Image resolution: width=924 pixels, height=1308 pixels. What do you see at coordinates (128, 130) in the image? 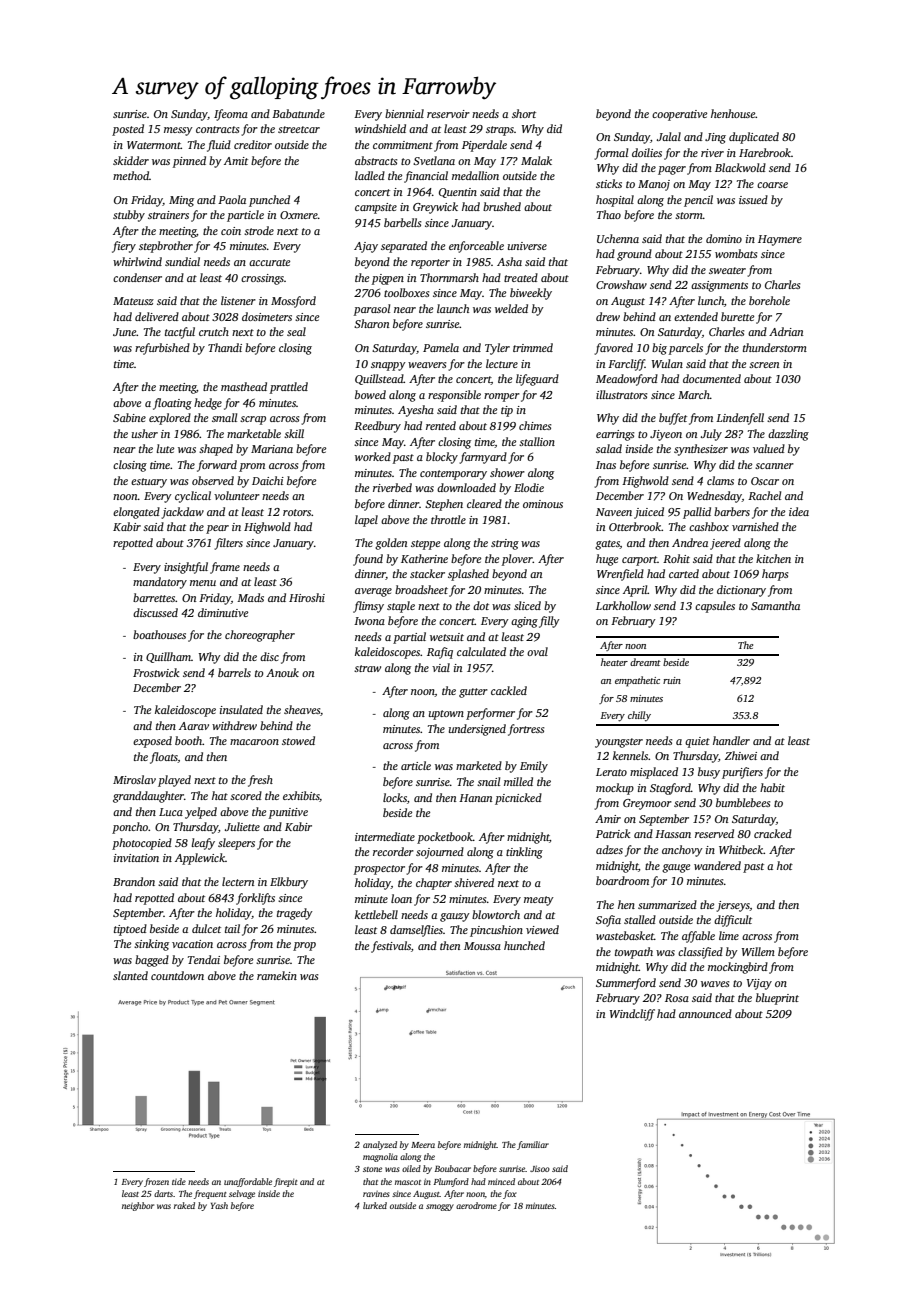
I see `posted` at bounding box center [128, 130].
